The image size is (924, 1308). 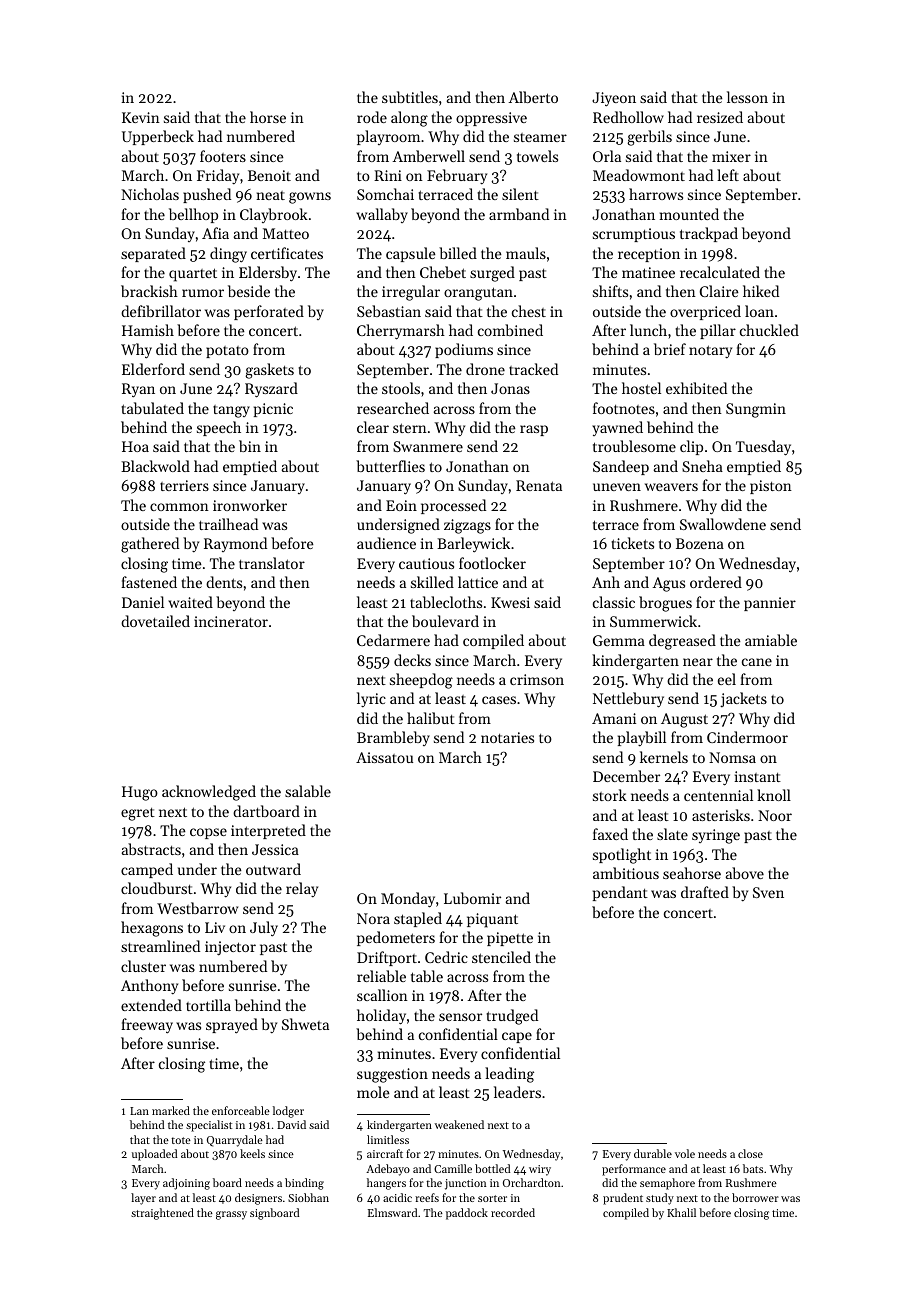 I want to click on Sven, so click(x=768, y=892).
